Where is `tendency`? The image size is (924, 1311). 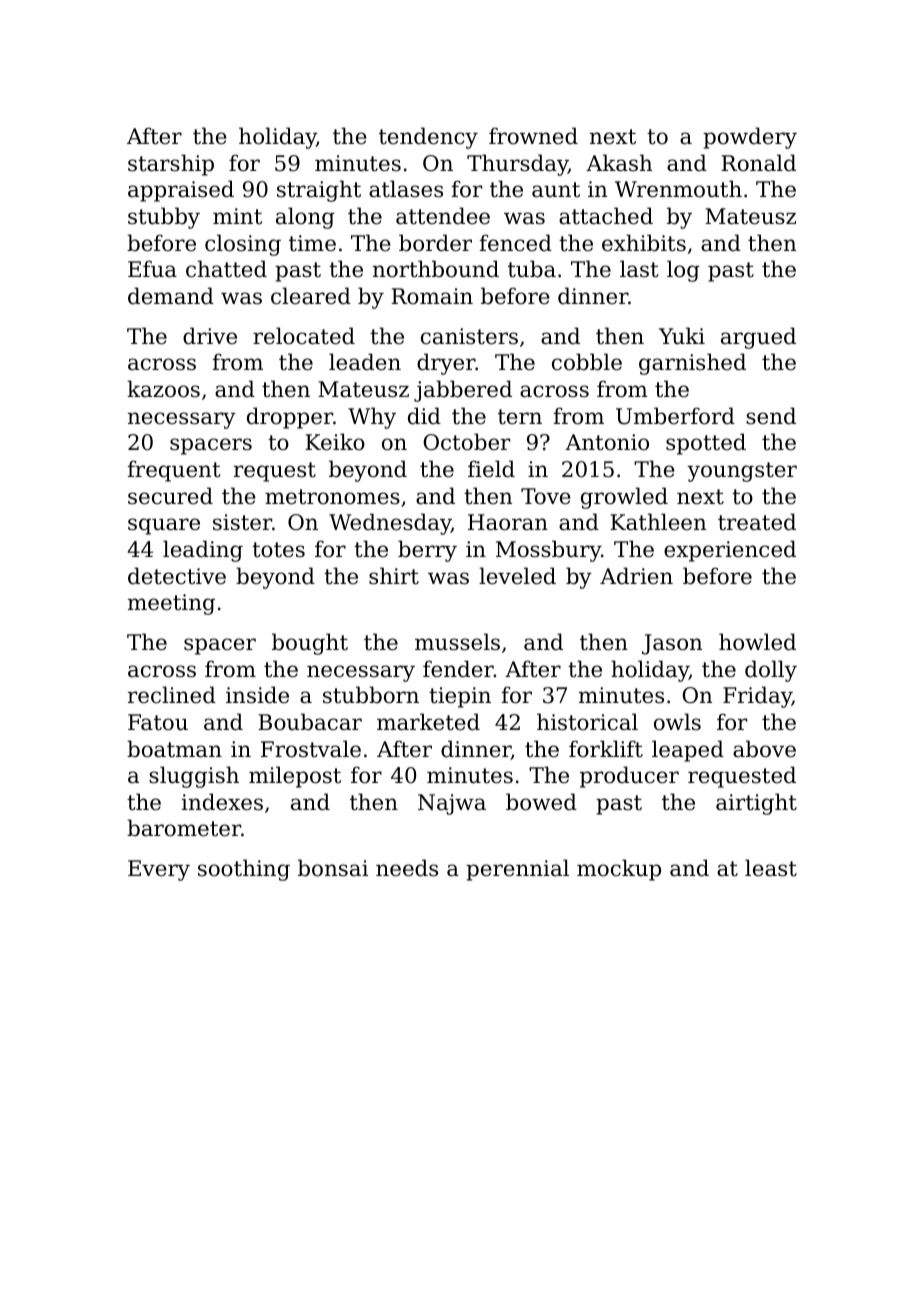
tendency is located at coordinates (428, 138).
